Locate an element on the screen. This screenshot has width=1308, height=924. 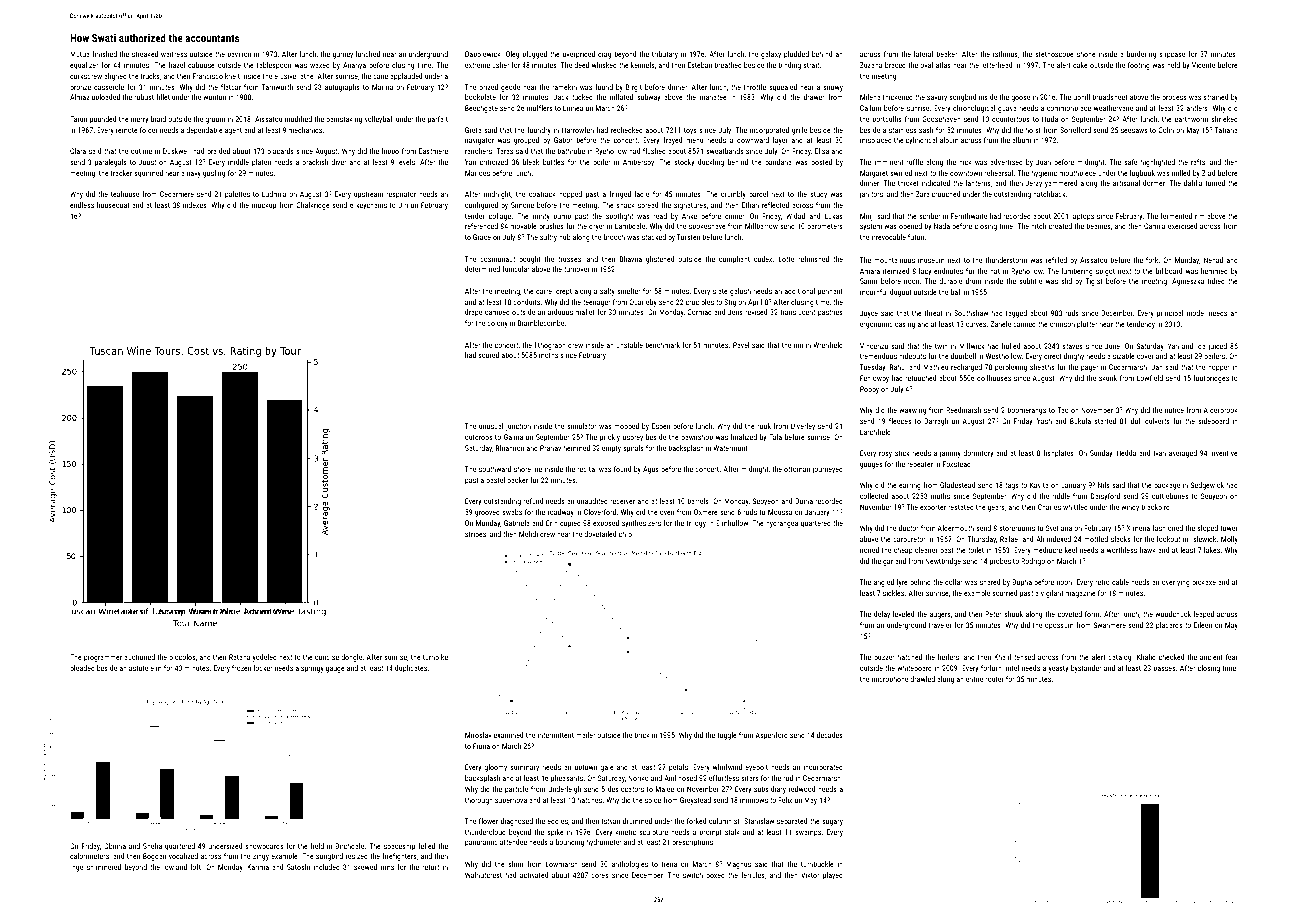
auctioned is located at coordinates (139, 657).
